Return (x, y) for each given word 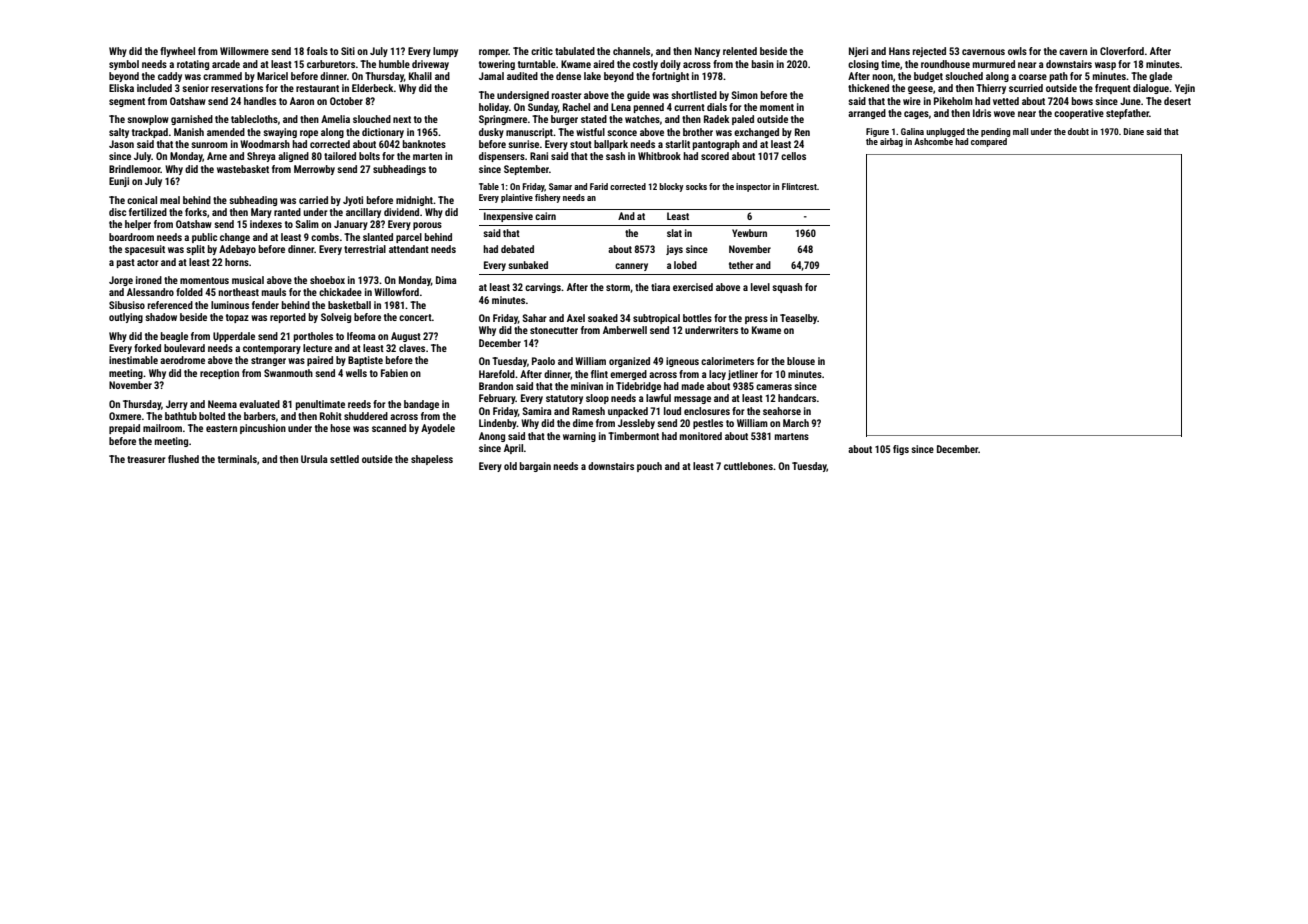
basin (763, 64)
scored (715, 156)
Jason (121, 144)
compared (989, 142)
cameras (774, 387)
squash (787, 288)
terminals (237, 459)
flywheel (177, 52)
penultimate (320, 405)
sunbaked (528, 265)
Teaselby (798, 319)
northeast (238, 292)
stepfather (1127, 114)
